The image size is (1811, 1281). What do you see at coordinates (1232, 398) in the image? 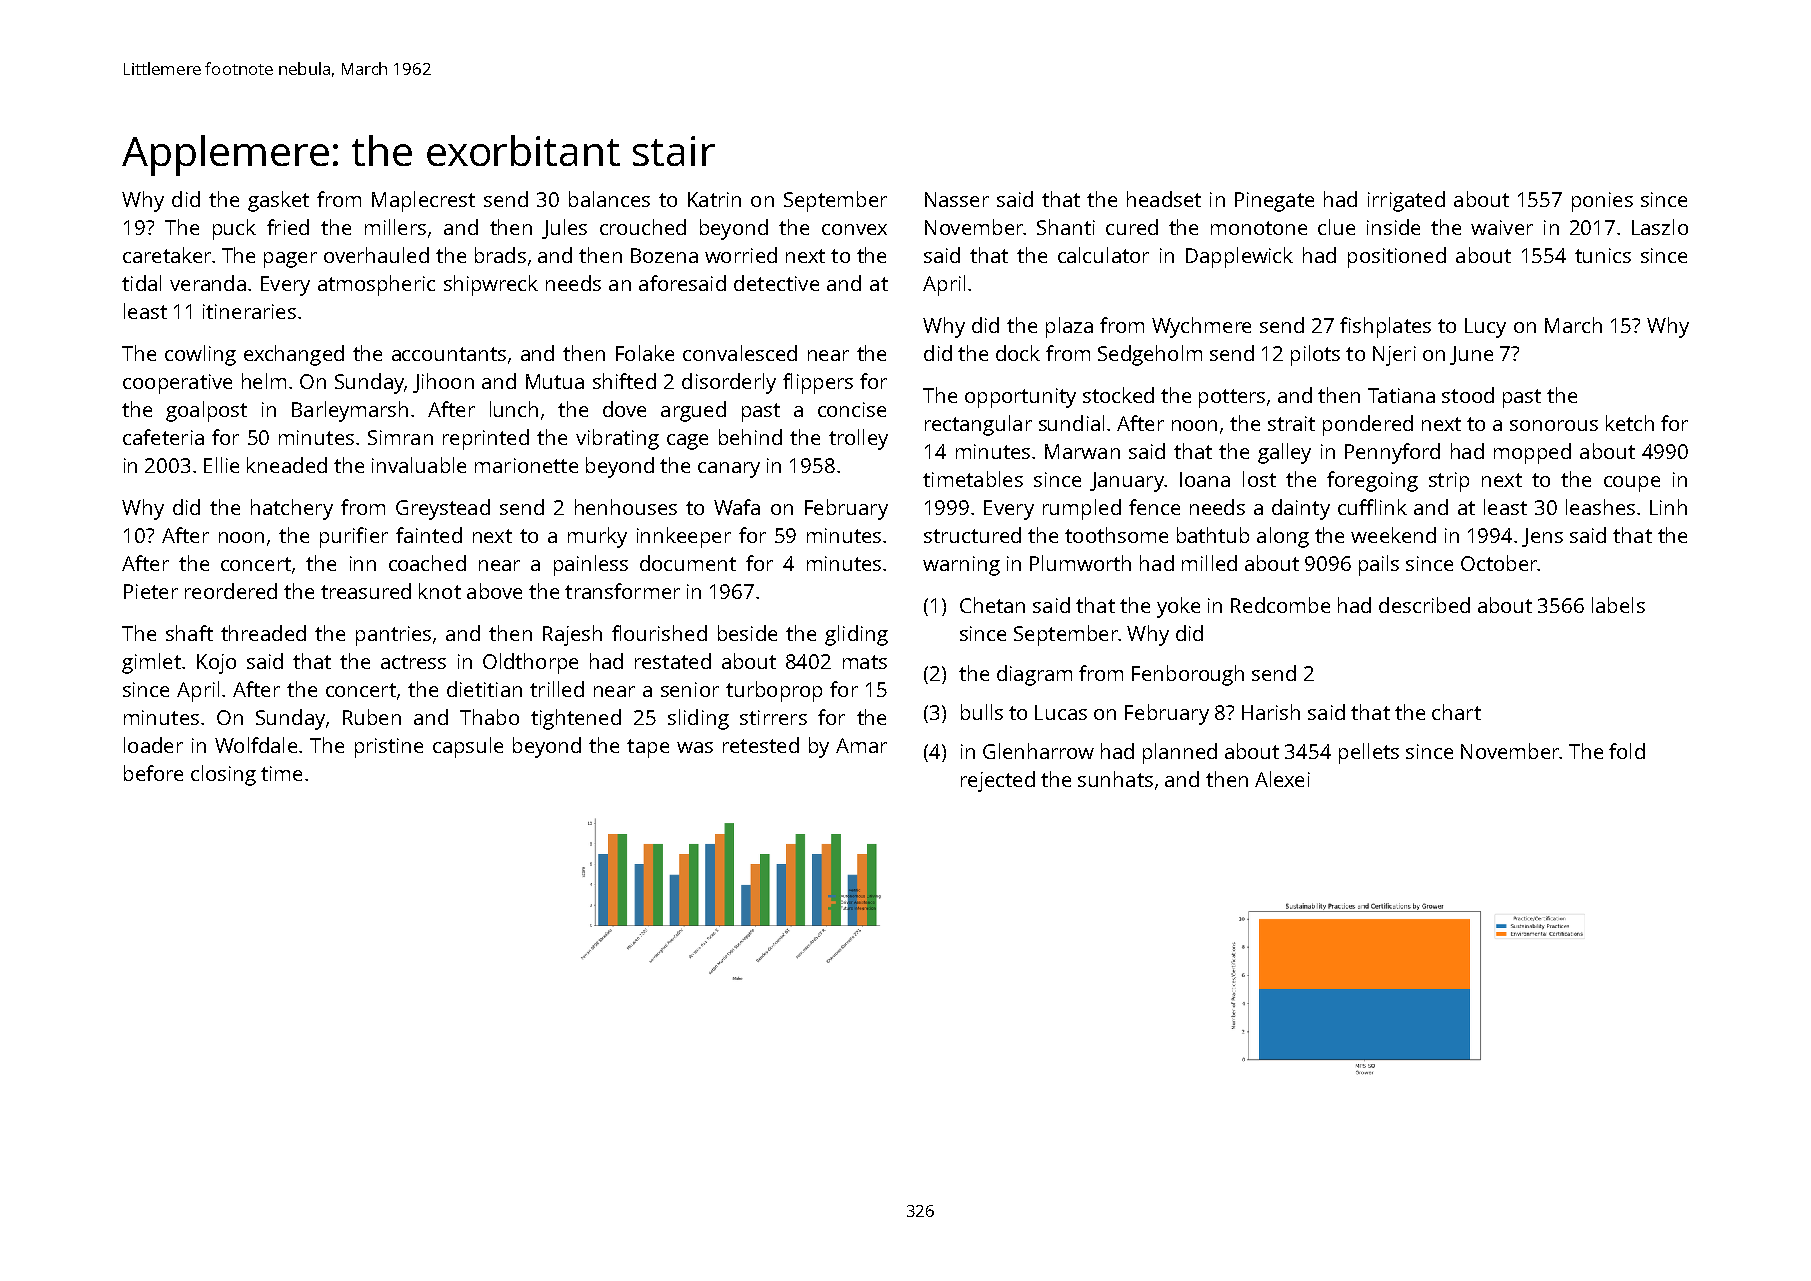
I see `potters` at bounding box center [1232, 398].
